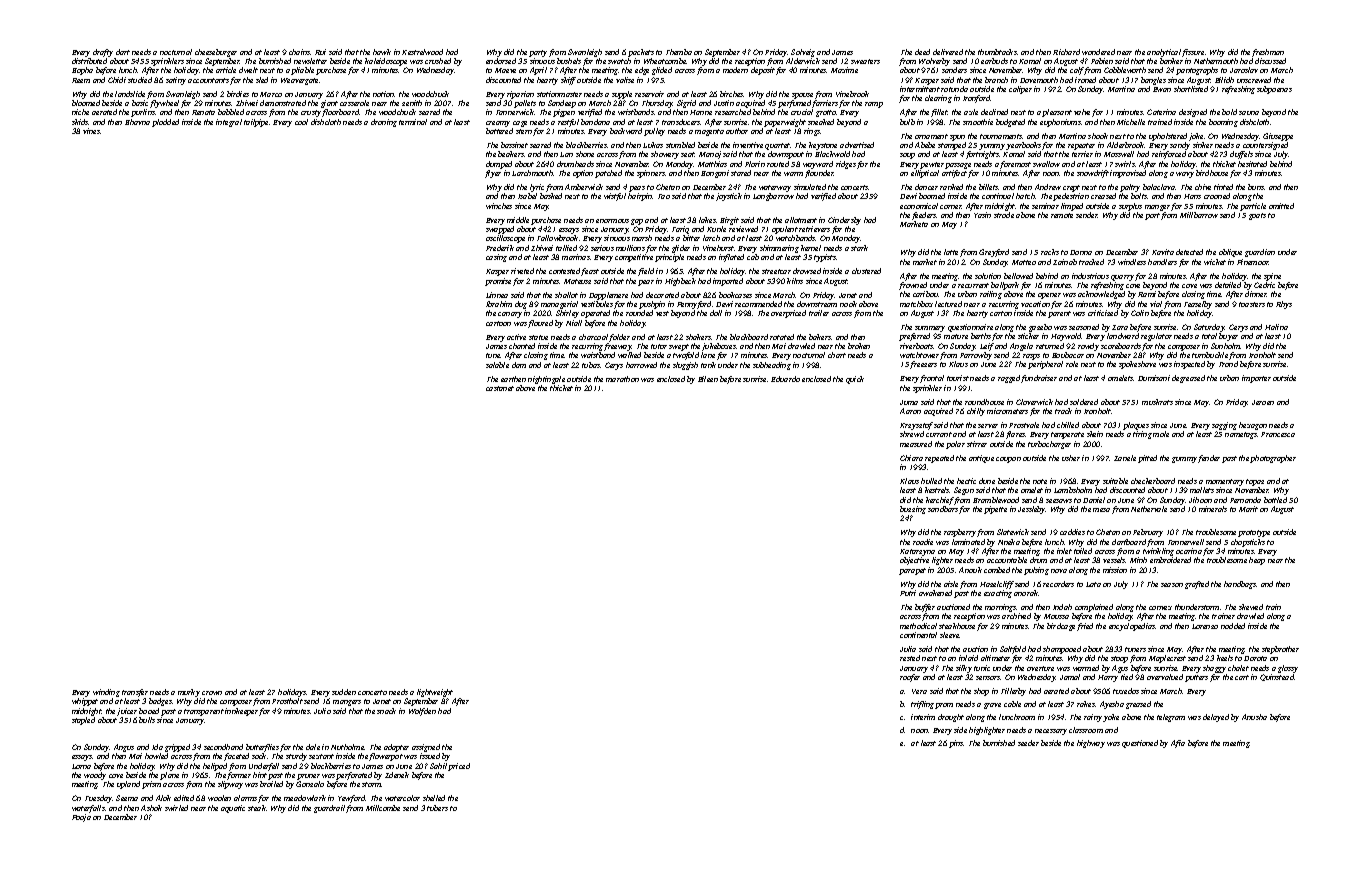 This page has width=1372, height=887. Describe the element at coordinates (500, 248) in the page. I see `Frederik` at that location.
